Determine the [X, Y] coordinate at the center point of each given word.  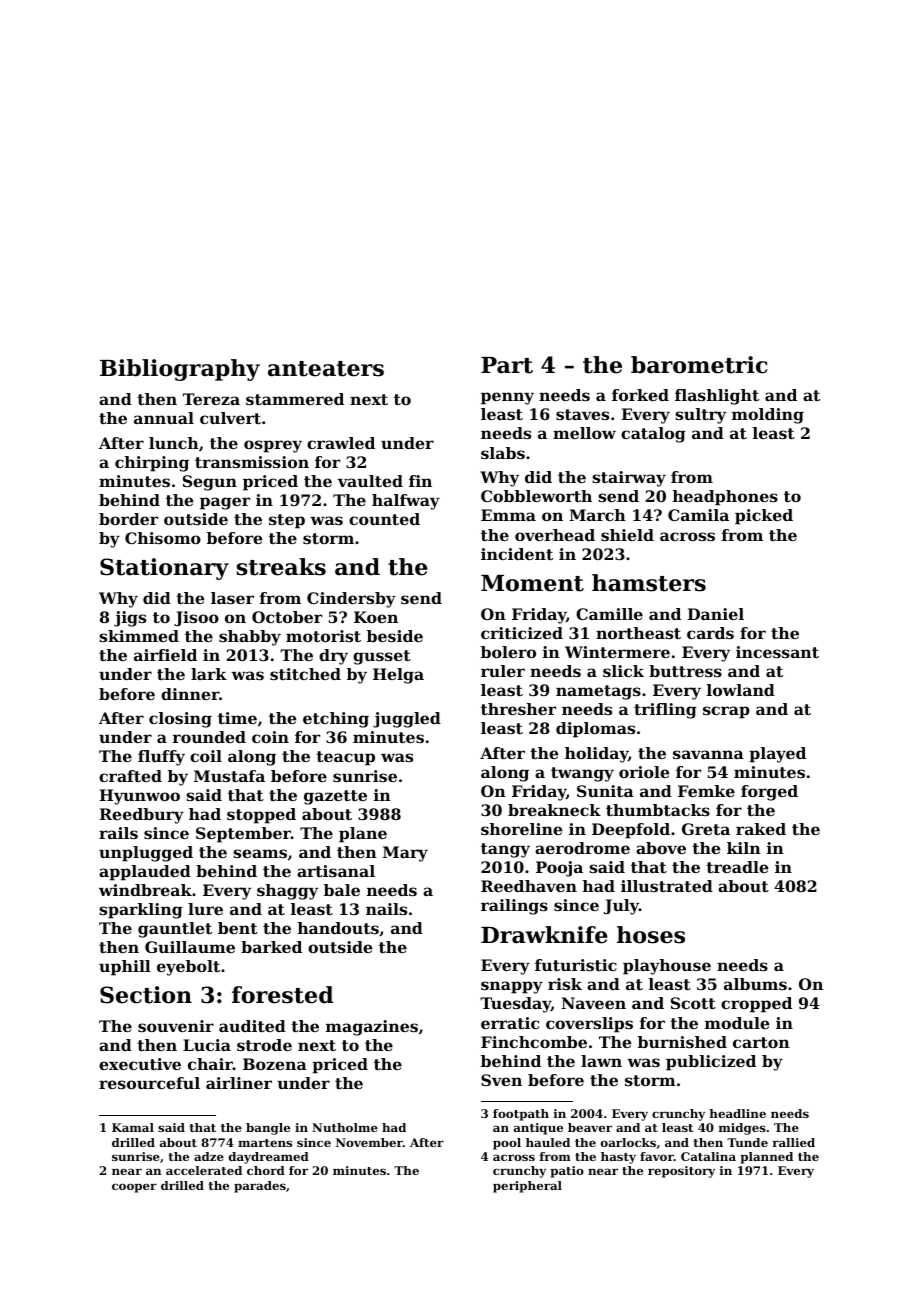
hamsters [649, 583]
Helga [398, 676]
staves [582, 414]
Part [507, 365]
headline [737, 1113]
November [369, 1142]
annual [164, 418]
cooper [134, 1188]
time [237, 718]
